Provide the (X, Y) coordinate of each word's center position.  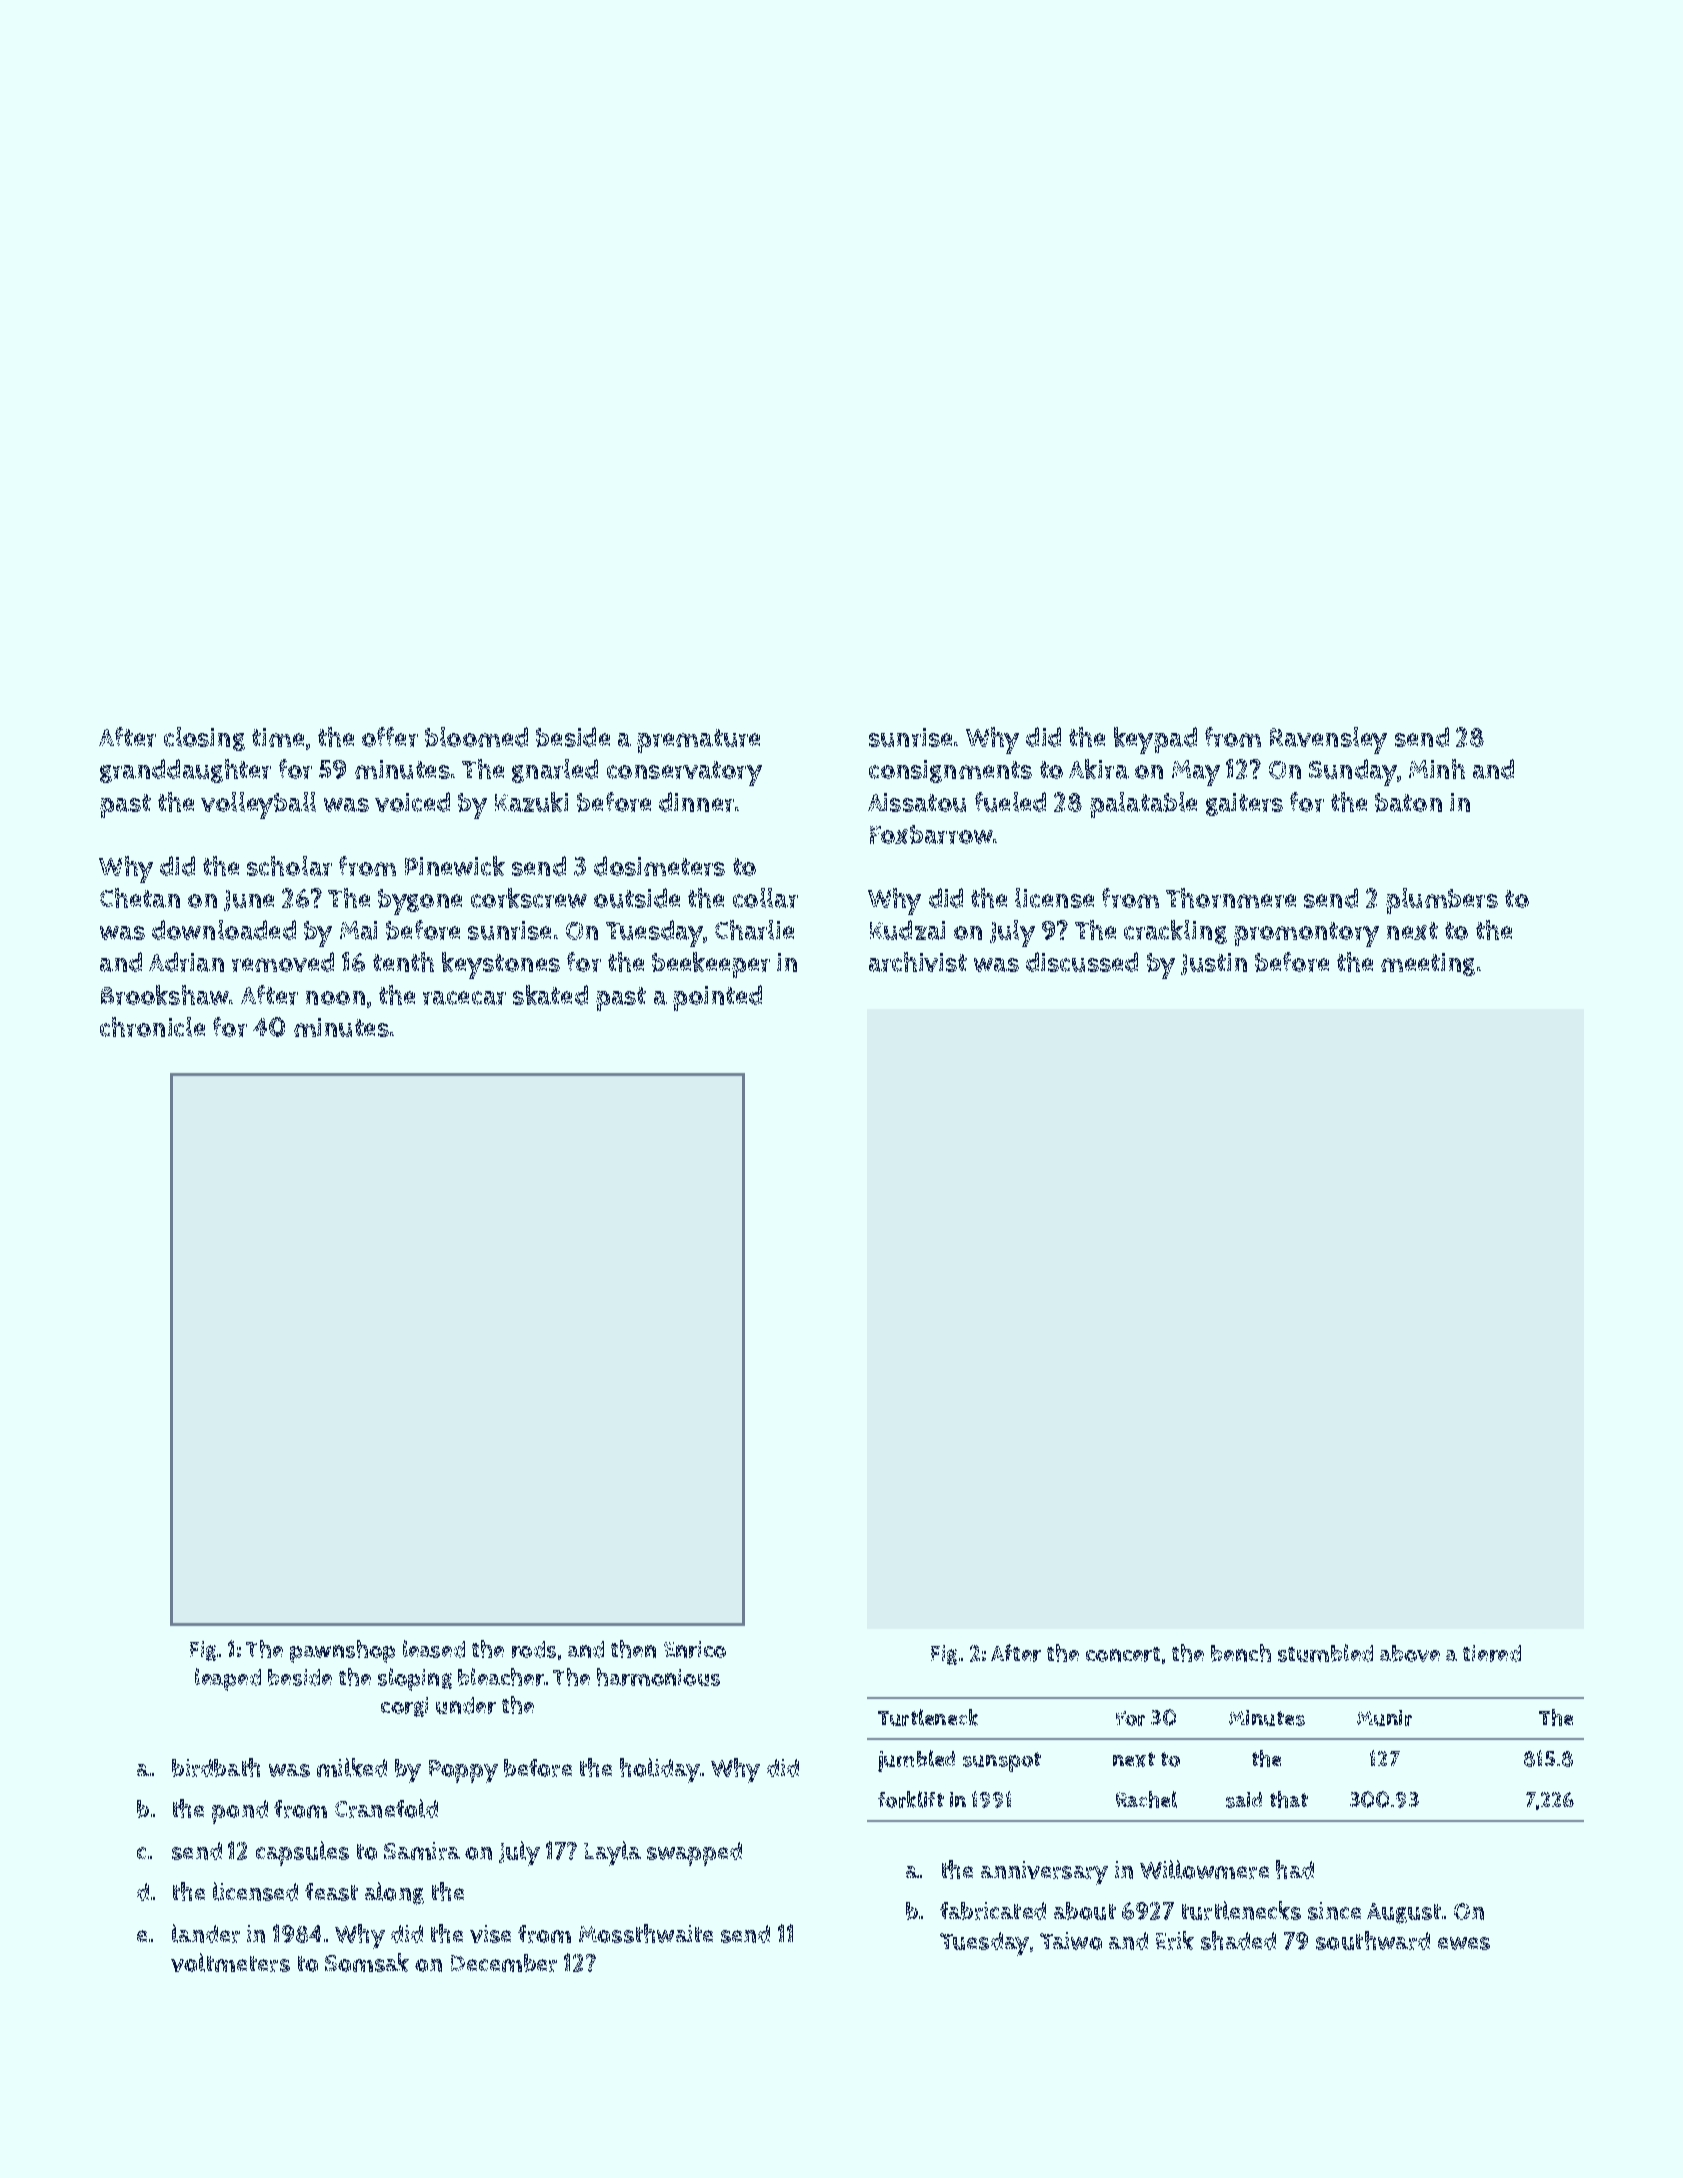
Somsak (367, 1962)
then (633, 1649)
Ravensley (1328, 740)
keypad (1155, 740)
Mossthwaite (646, 1933)
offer (390, 737)
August (1404, 1913)
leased (434, 1649)
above (1410, 1653)
